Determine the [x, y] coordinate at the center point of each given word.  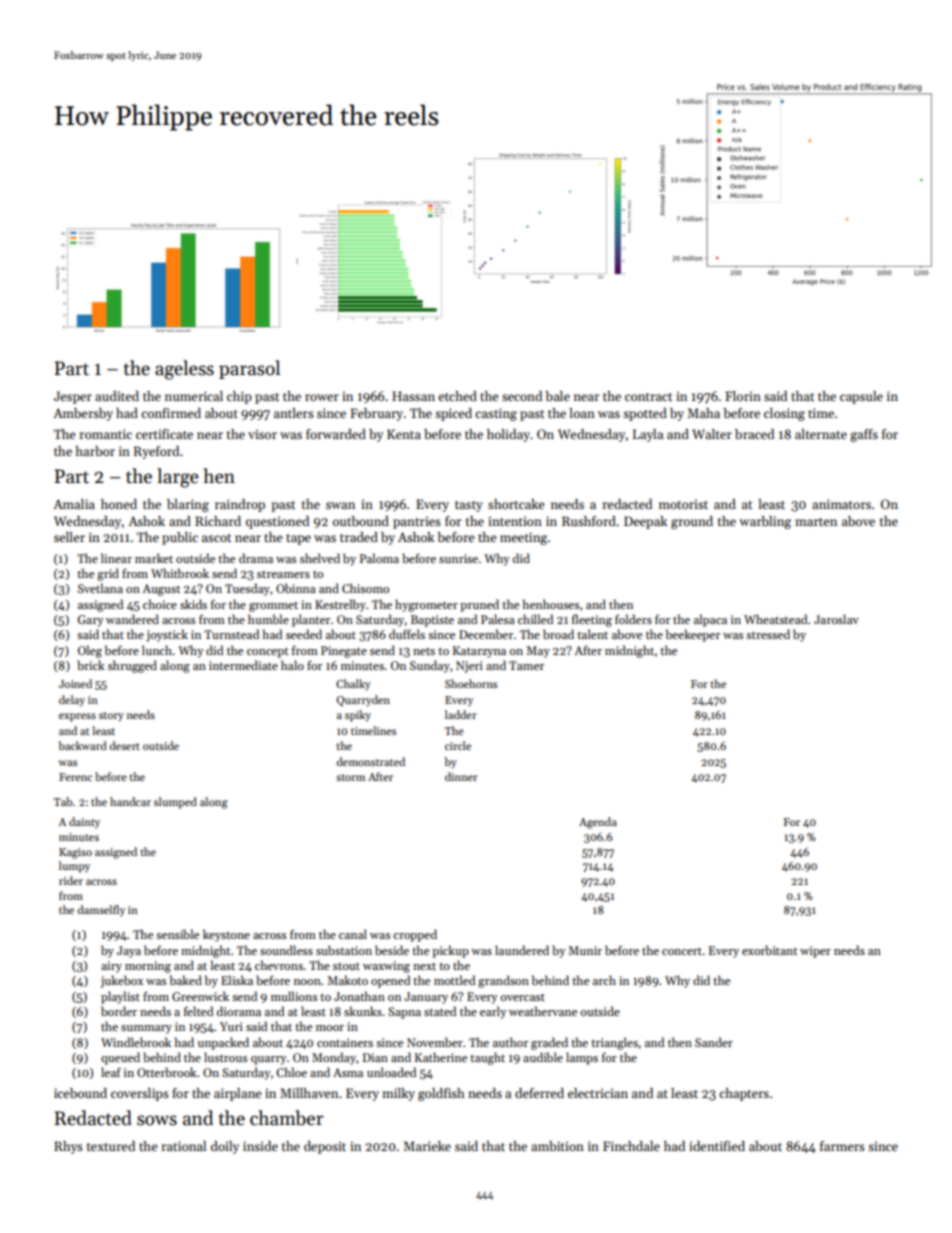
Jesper [73, 397]
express [77, 717]
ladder [461, 714]
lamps [582, 1058]
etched [457, 396]
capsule [861, 397]
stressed [768, 634]
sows [157, 1120]
